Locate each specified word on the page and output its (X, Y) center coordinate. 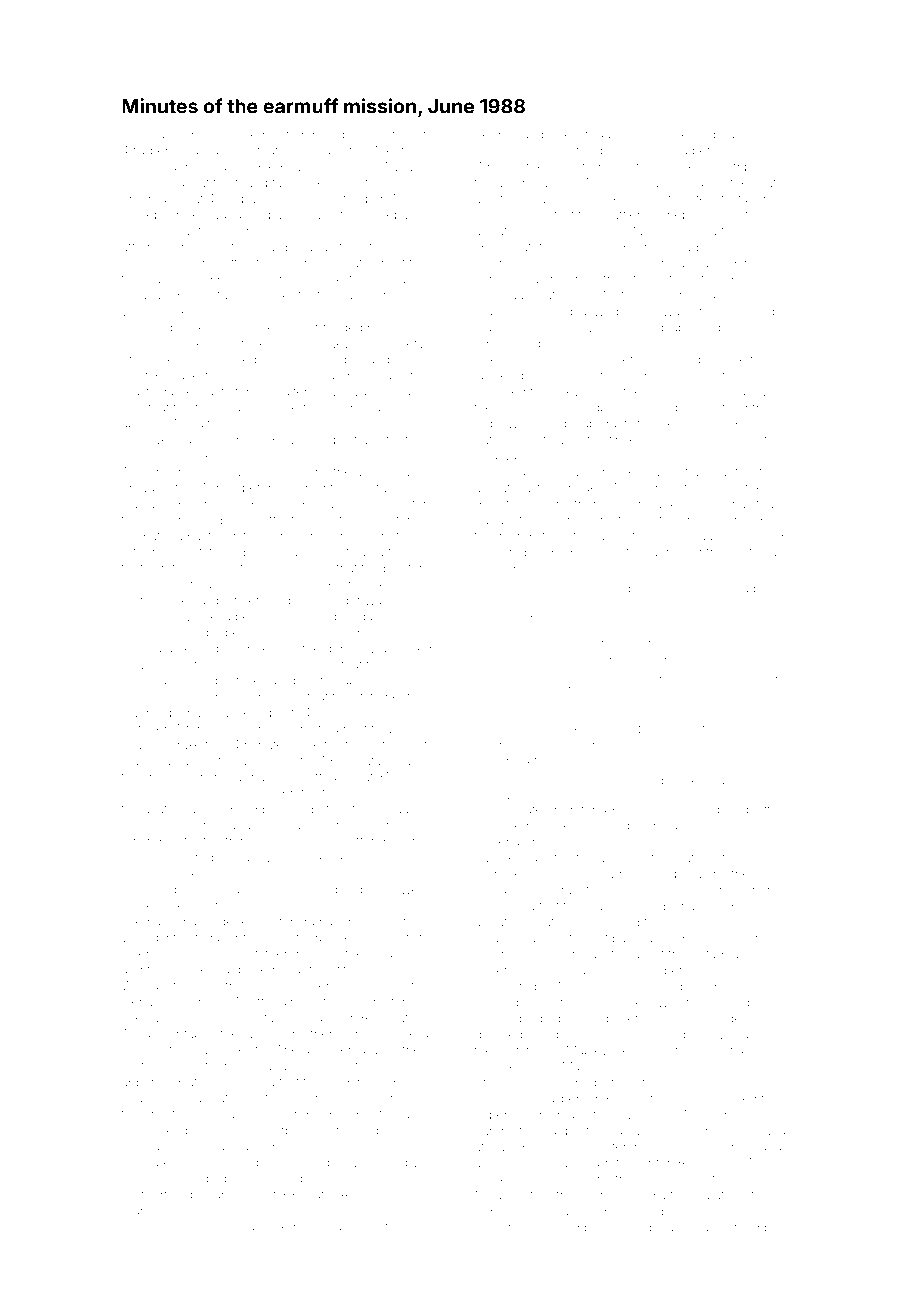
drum (561, 810)
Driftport (144, 1194)
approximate (360, 1228)
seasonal (146, 746)
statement (382, 697)
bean (728, 135)
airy (169, 137)
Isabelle (552, 199)
